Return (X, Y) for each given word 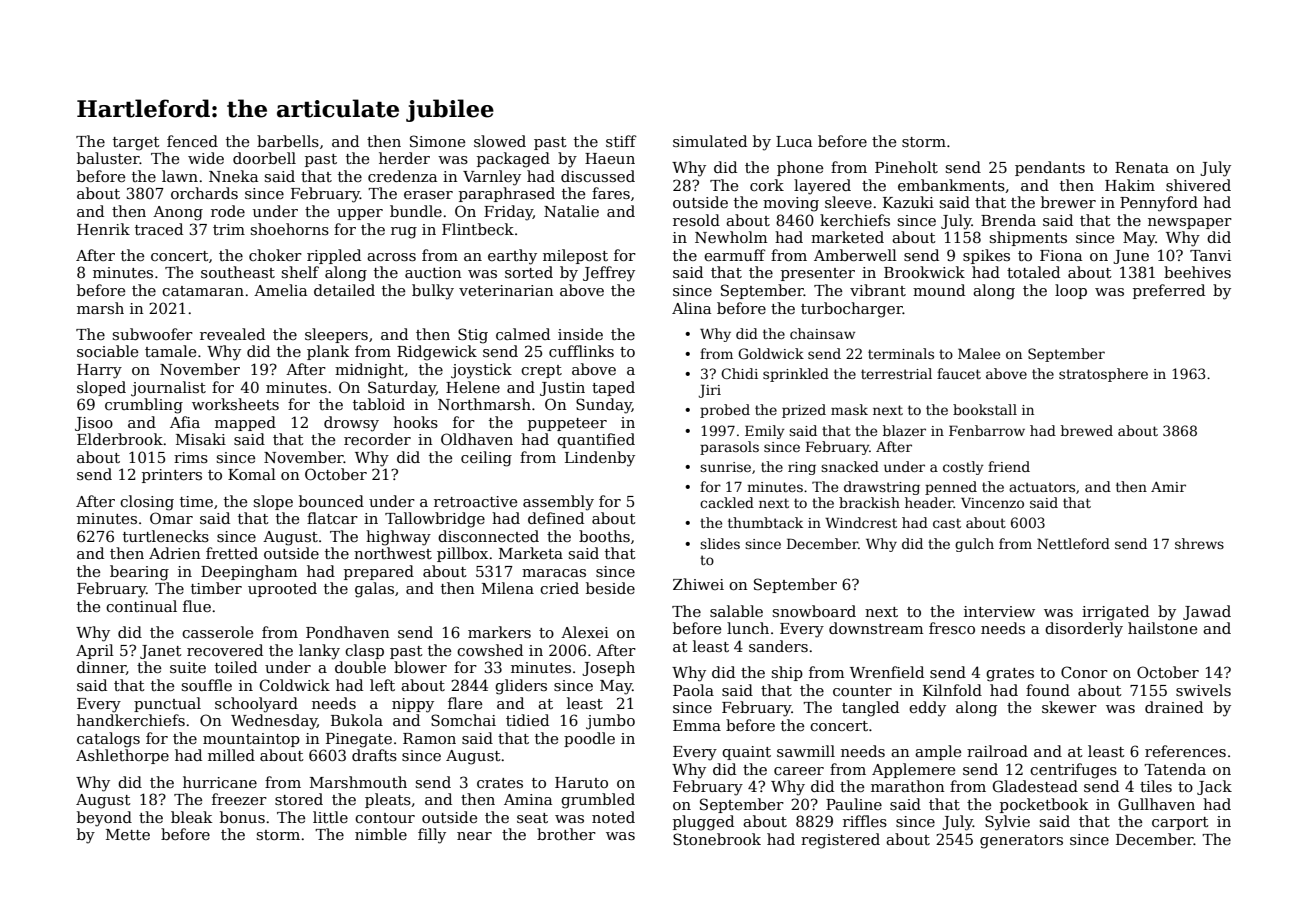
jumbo (610, 722)
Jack (1214, 787)
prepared (379, 572)
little (330, 817)
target (136, 144)
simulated (710, 141)
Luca (794, 141)
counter (862, 691)
